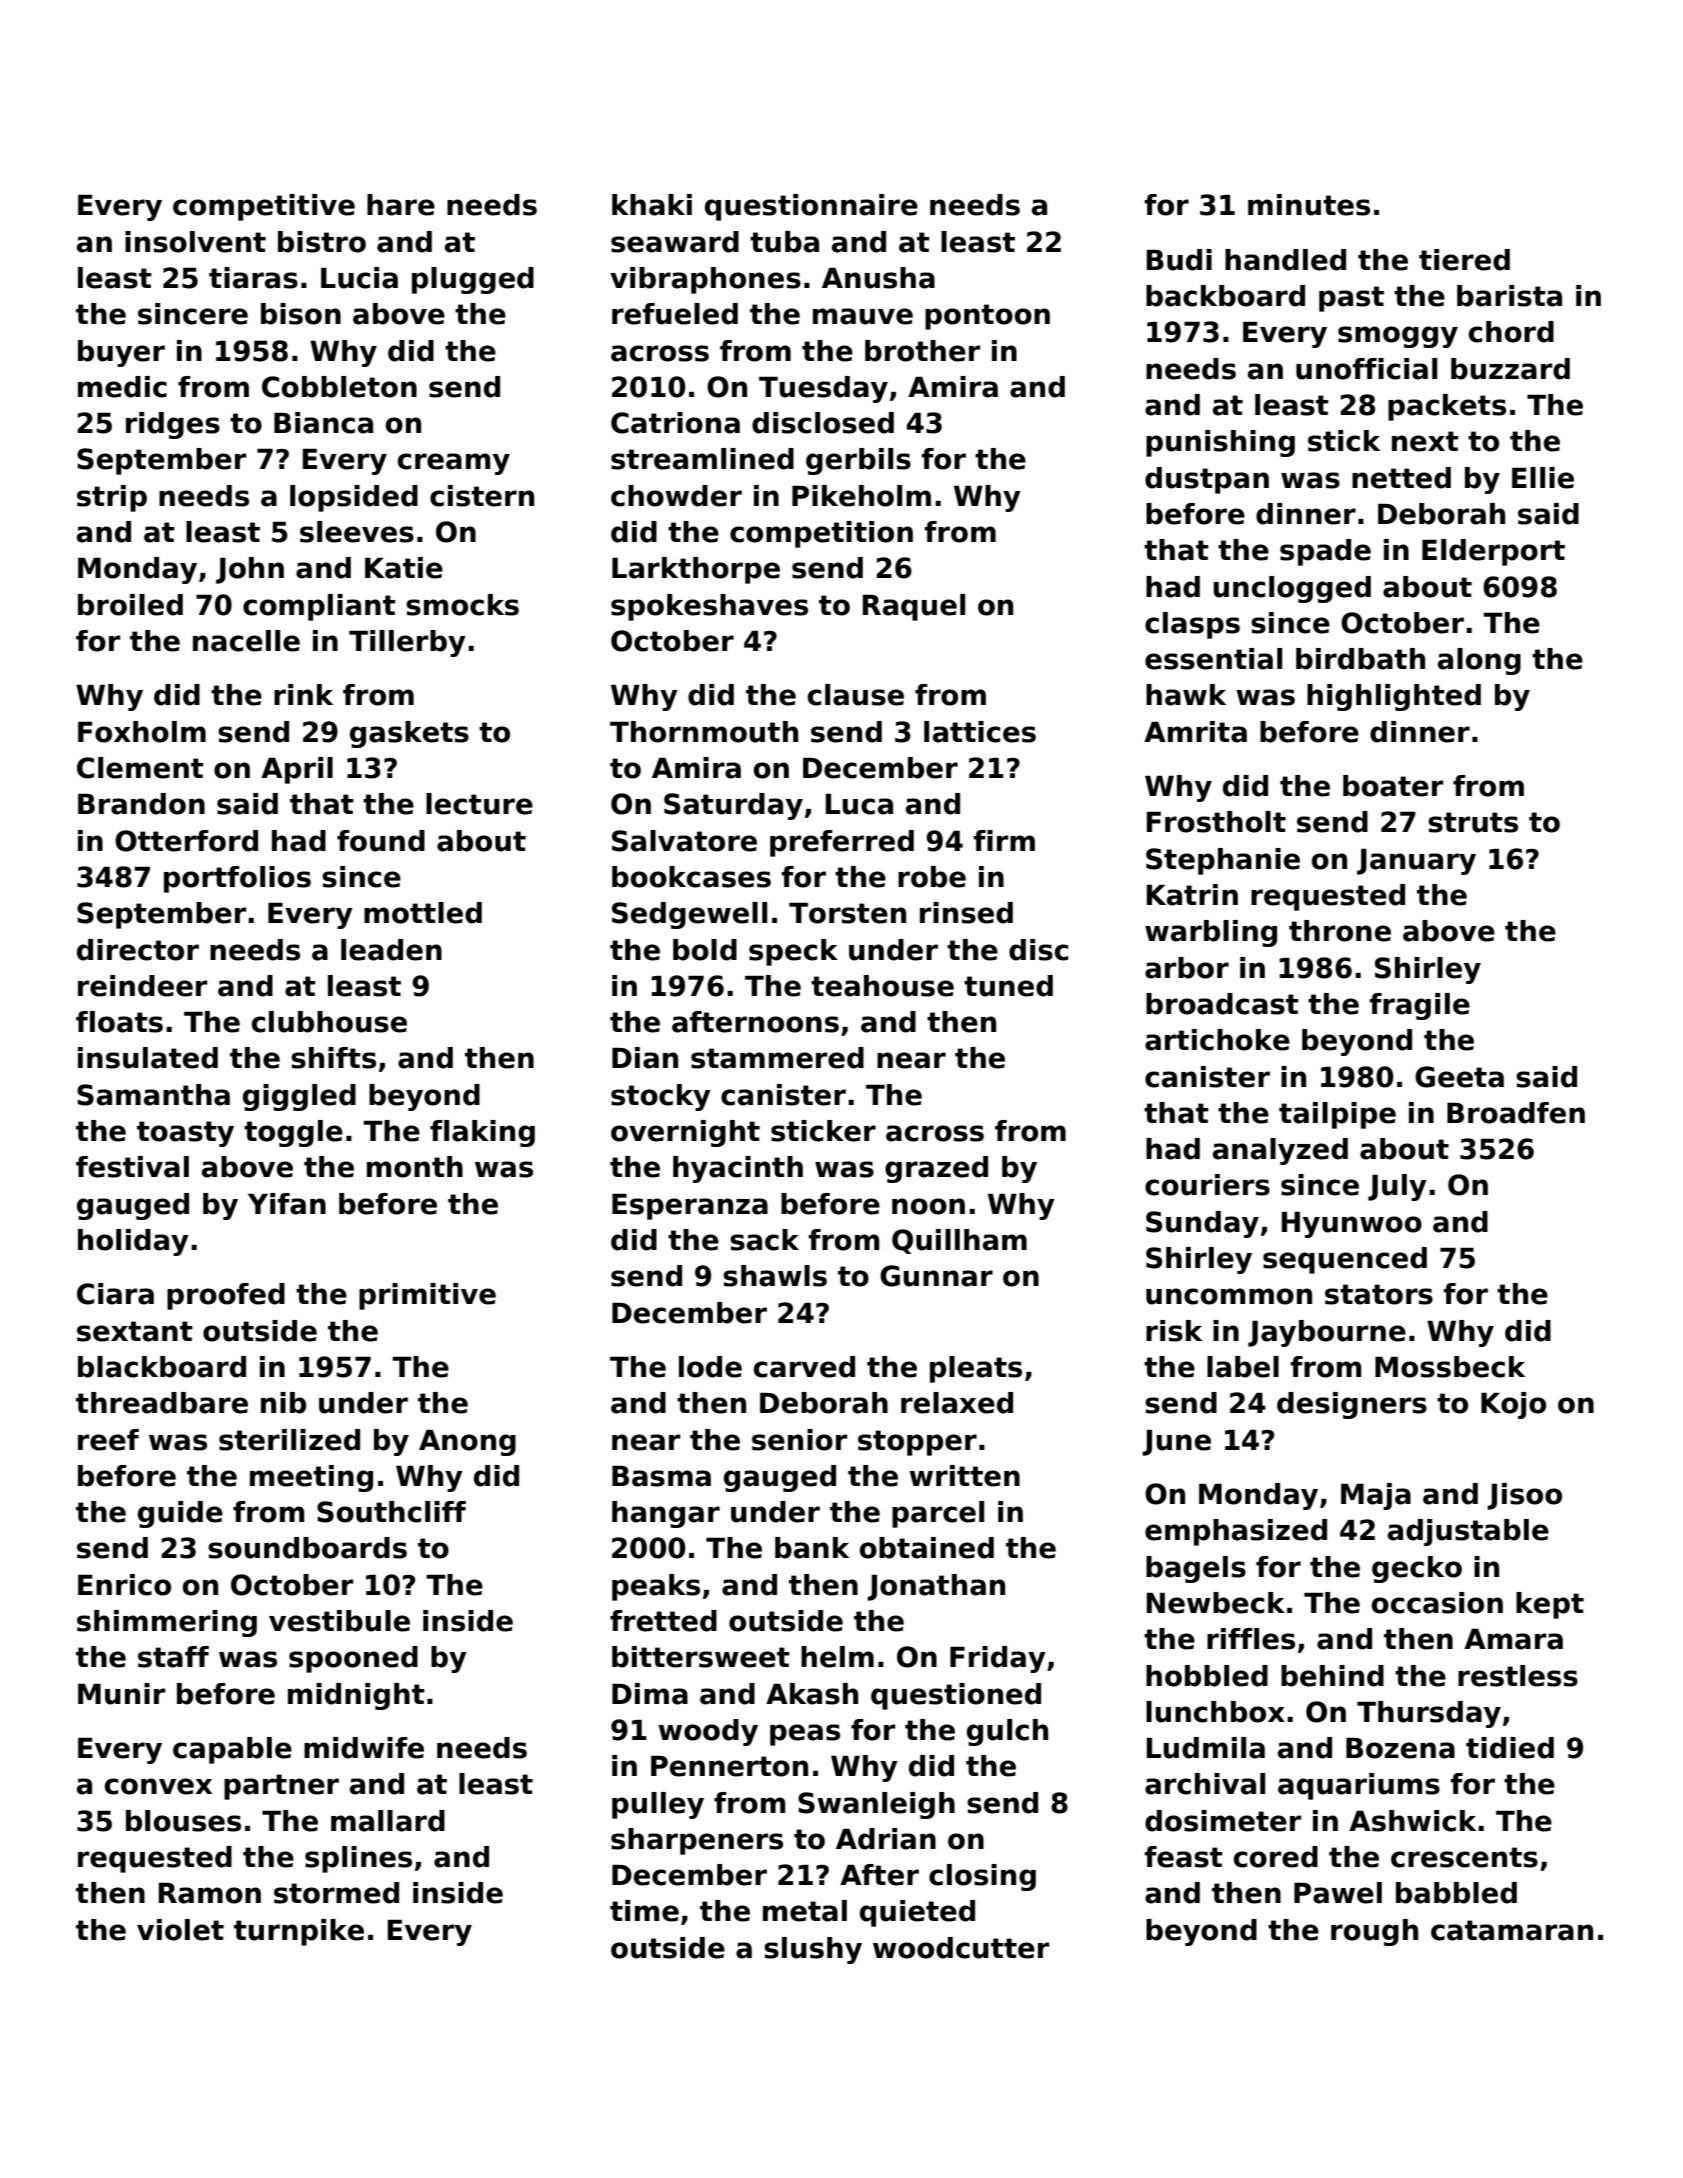  Describe the element at coordinates (1510, 369) in the screenshot. I see `buzzard` at that location.
